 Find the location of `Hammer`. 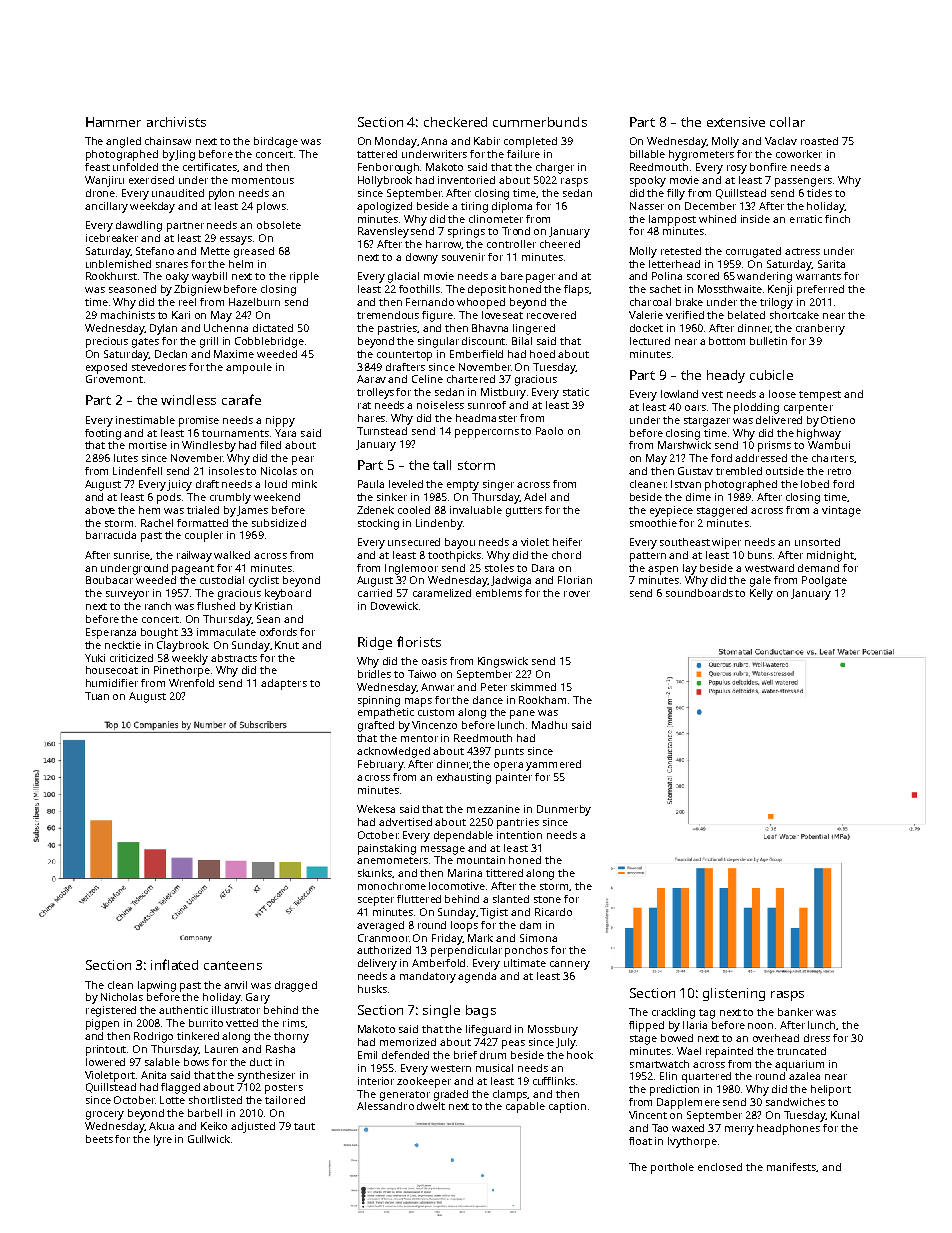

Hammer is located at coordinates (113, 122).
